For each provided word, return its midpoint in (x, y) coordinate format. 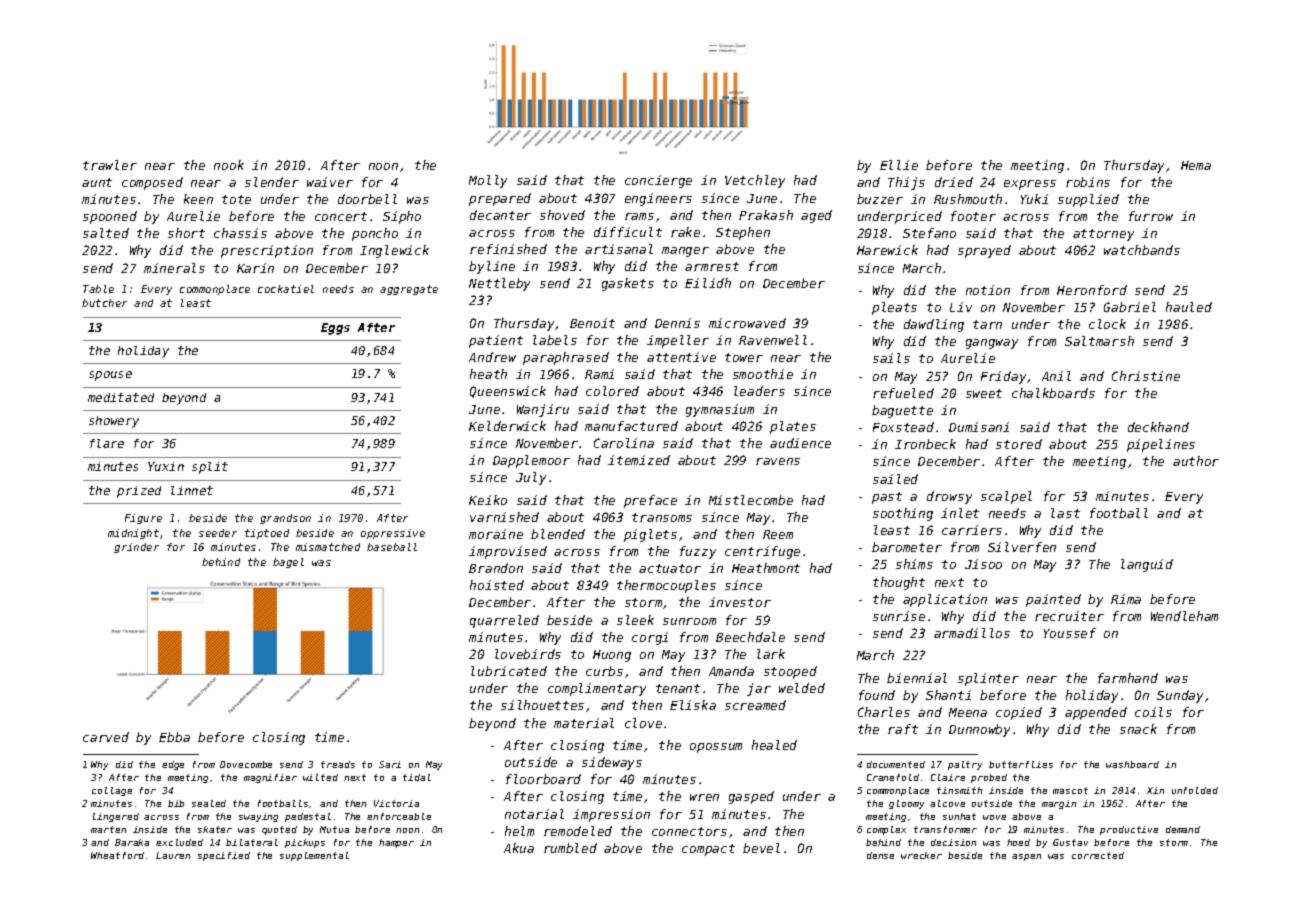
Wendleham (1184, 616)
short (186, 233)
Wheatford (117, 855)
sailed (895, 479)
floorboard (543, 779)
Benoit (592, 323)
